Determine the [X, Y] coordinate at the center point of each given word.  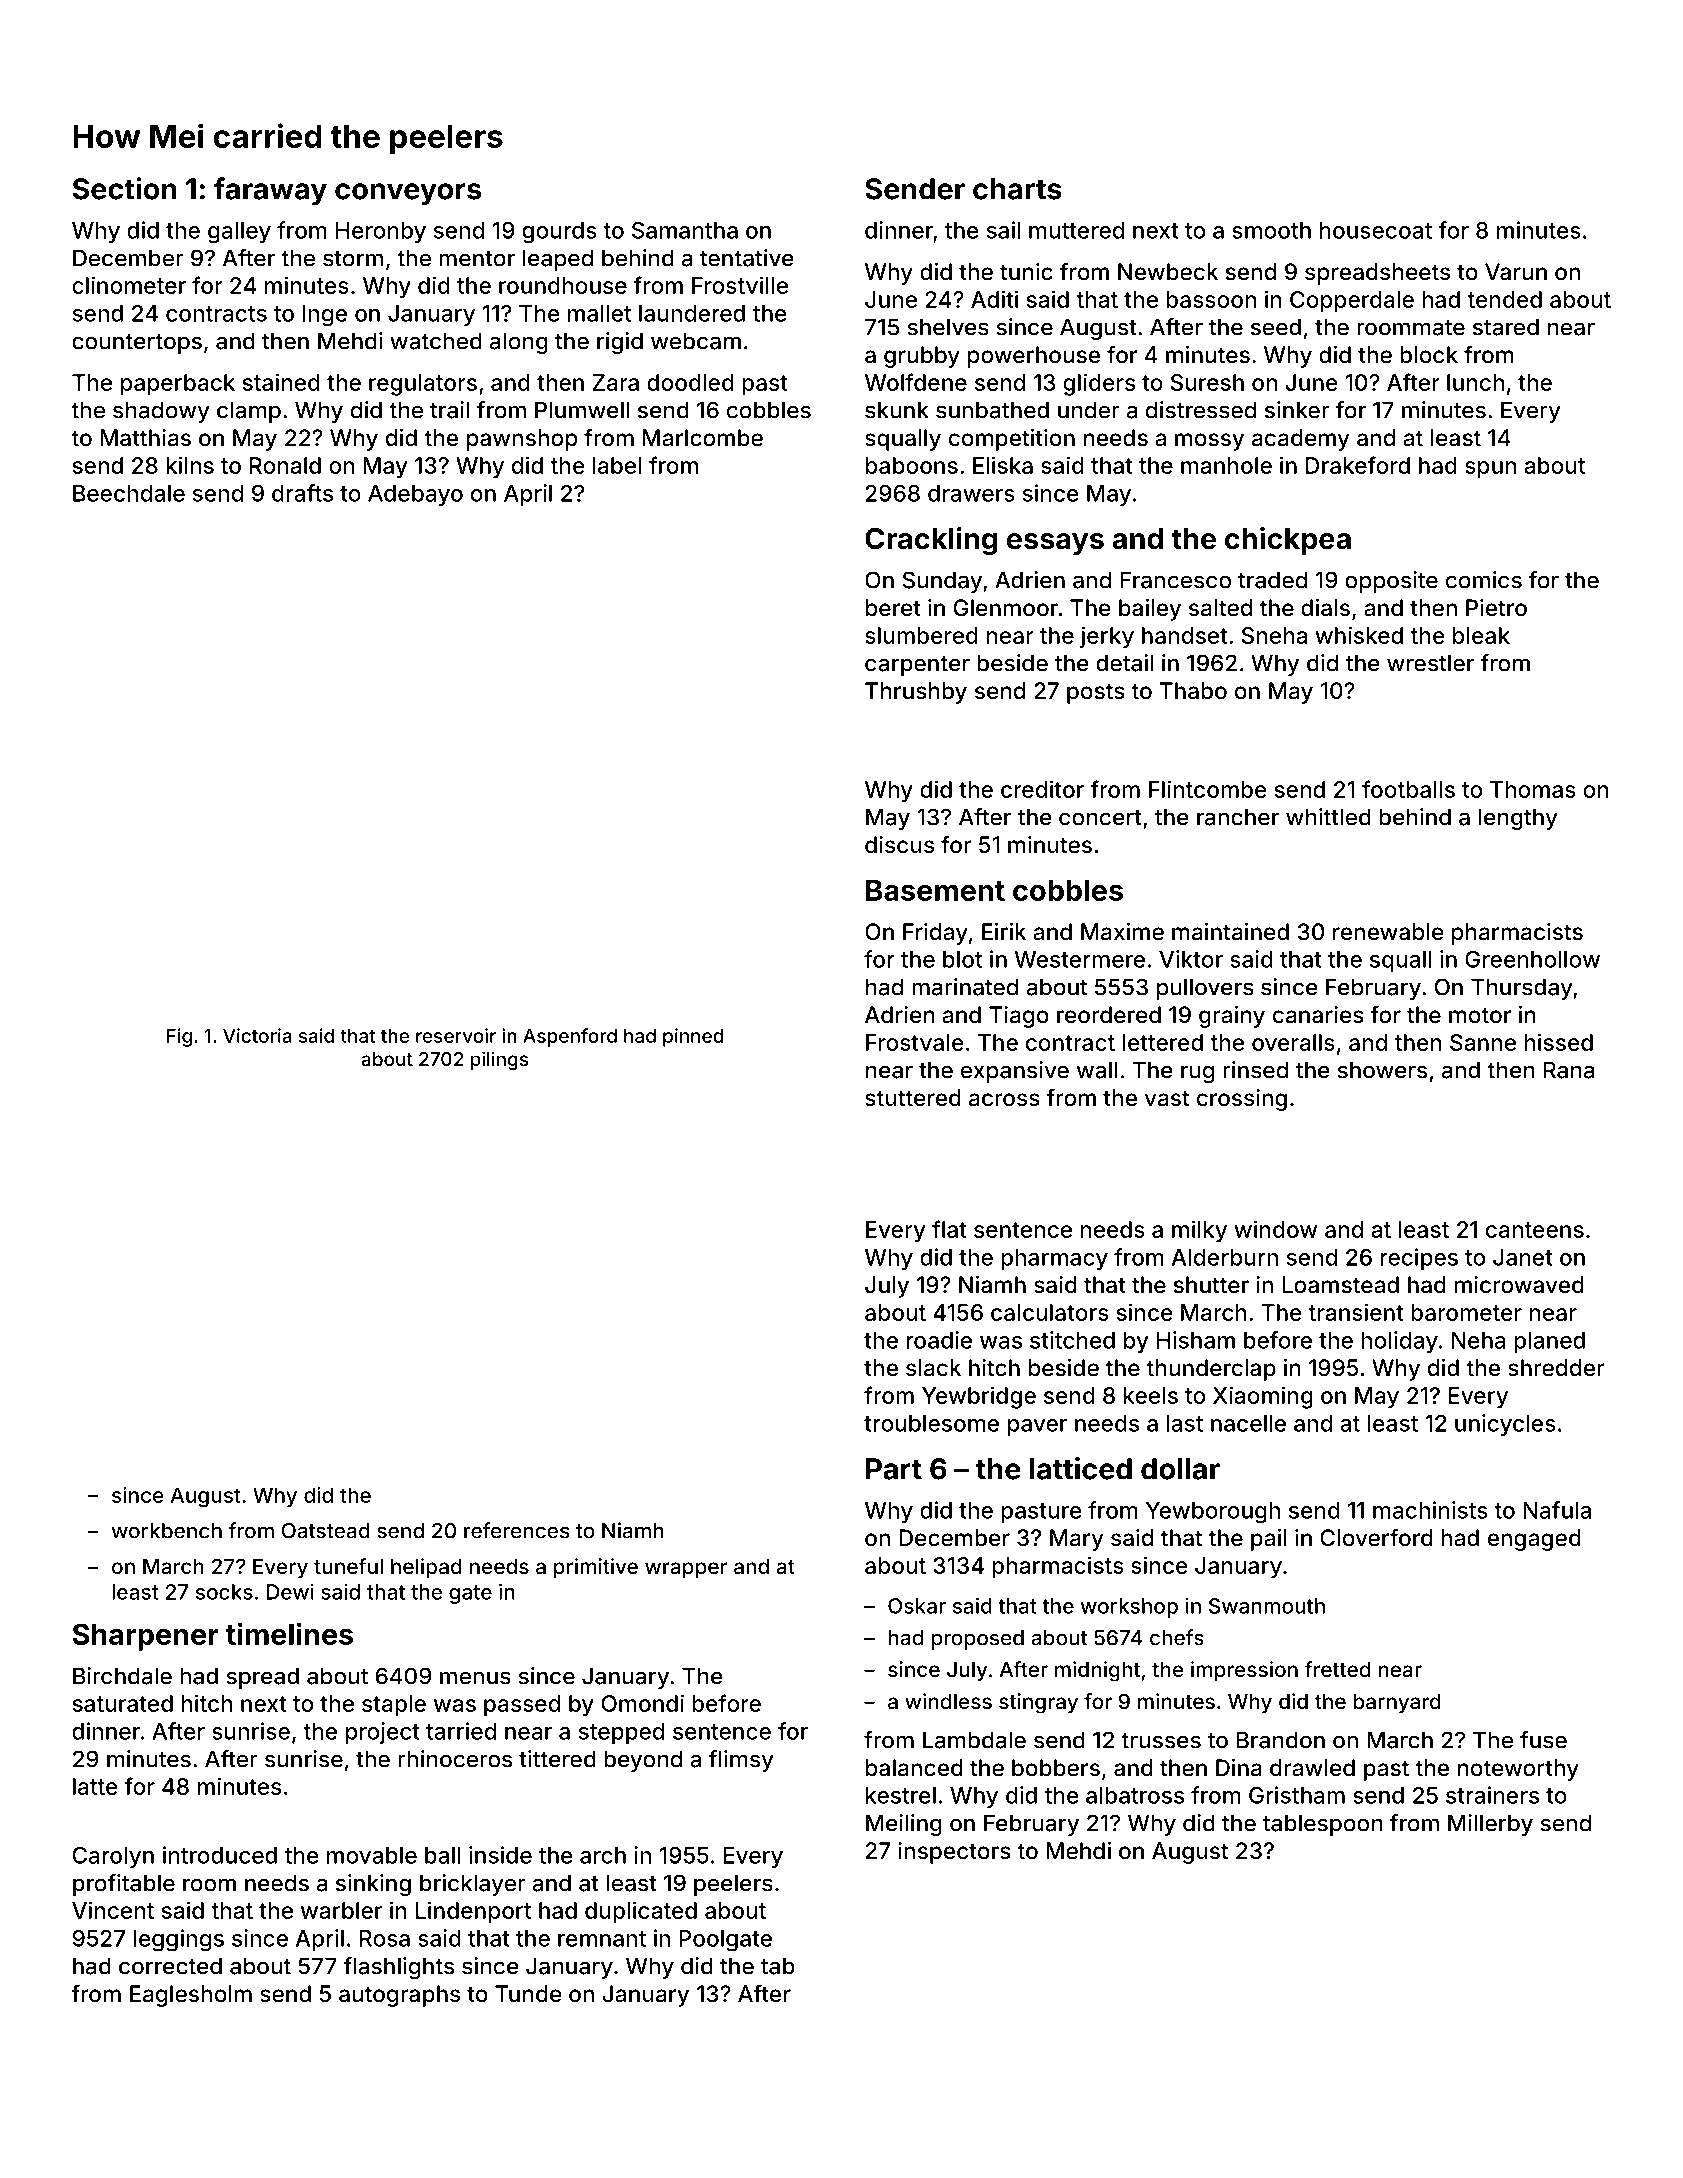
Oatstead [326, 1531]
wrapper [686, 1570]
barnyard [1397, 1704]
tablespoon [1323, 1825]
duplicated [641, 1912]
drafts [302, 493]
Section [125, 188]
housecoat [1376, 230]
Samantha [685, 230]
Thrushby [916, 693]
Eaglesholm [191, 1996]
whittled [1328, 817]
